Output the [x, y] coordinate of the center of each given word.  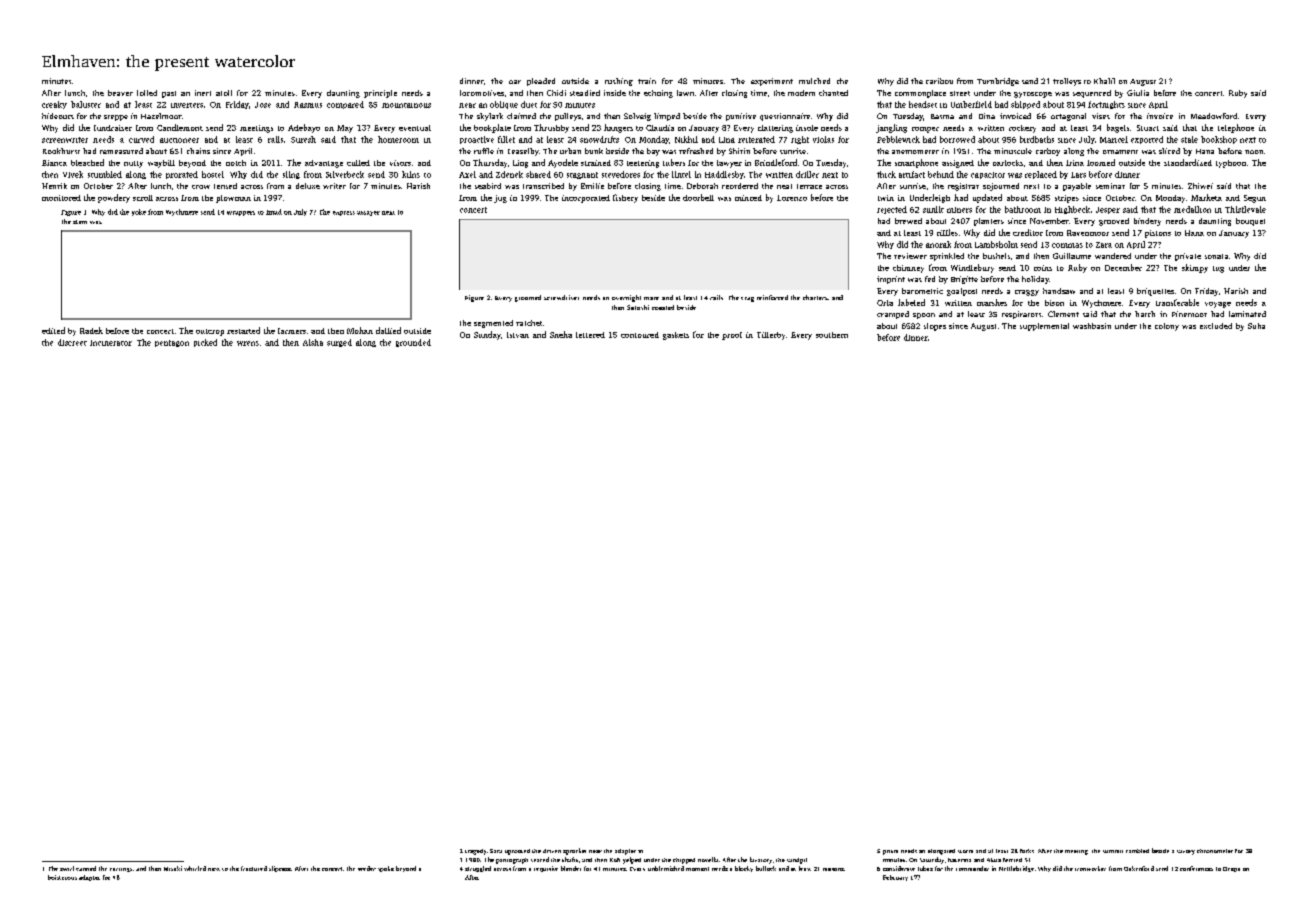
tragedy [475, 852]
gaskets [676, 336]
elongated [941, 852]
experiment [772, 82]
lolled [147, 93]
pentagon [172, 343]
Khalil [1104, 81]
